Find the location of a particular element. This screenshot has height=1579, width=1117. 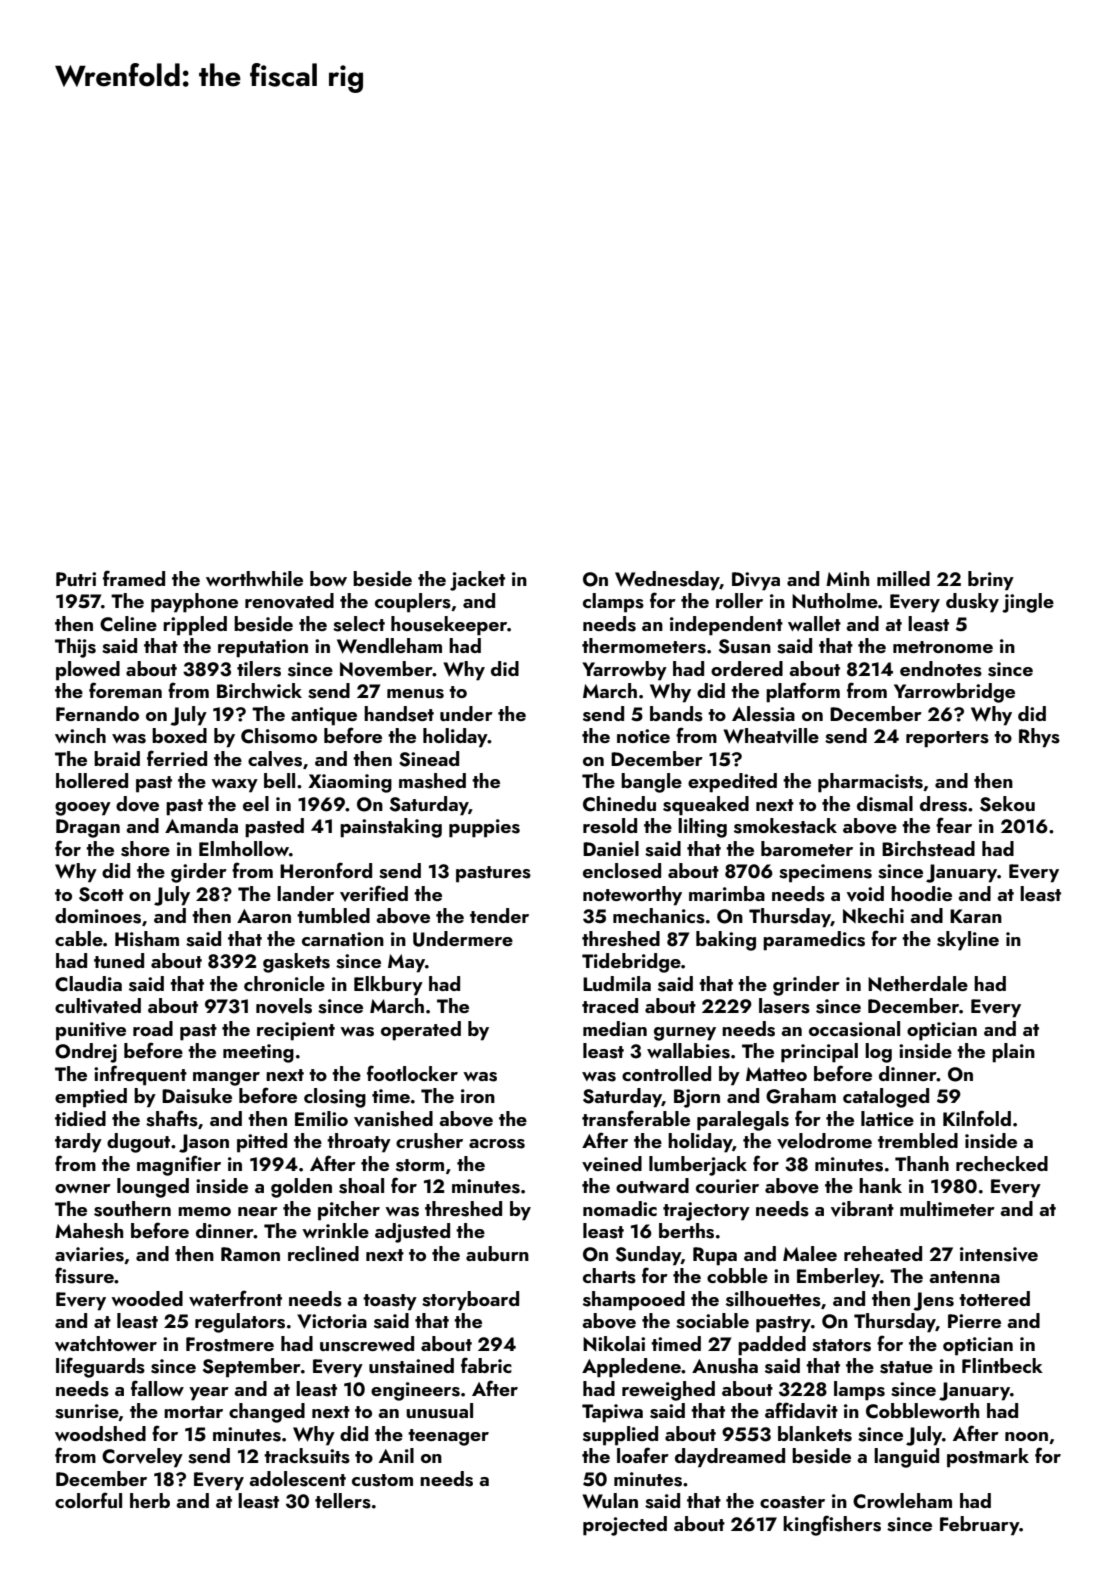

May is located at coordinates (406, 963).
